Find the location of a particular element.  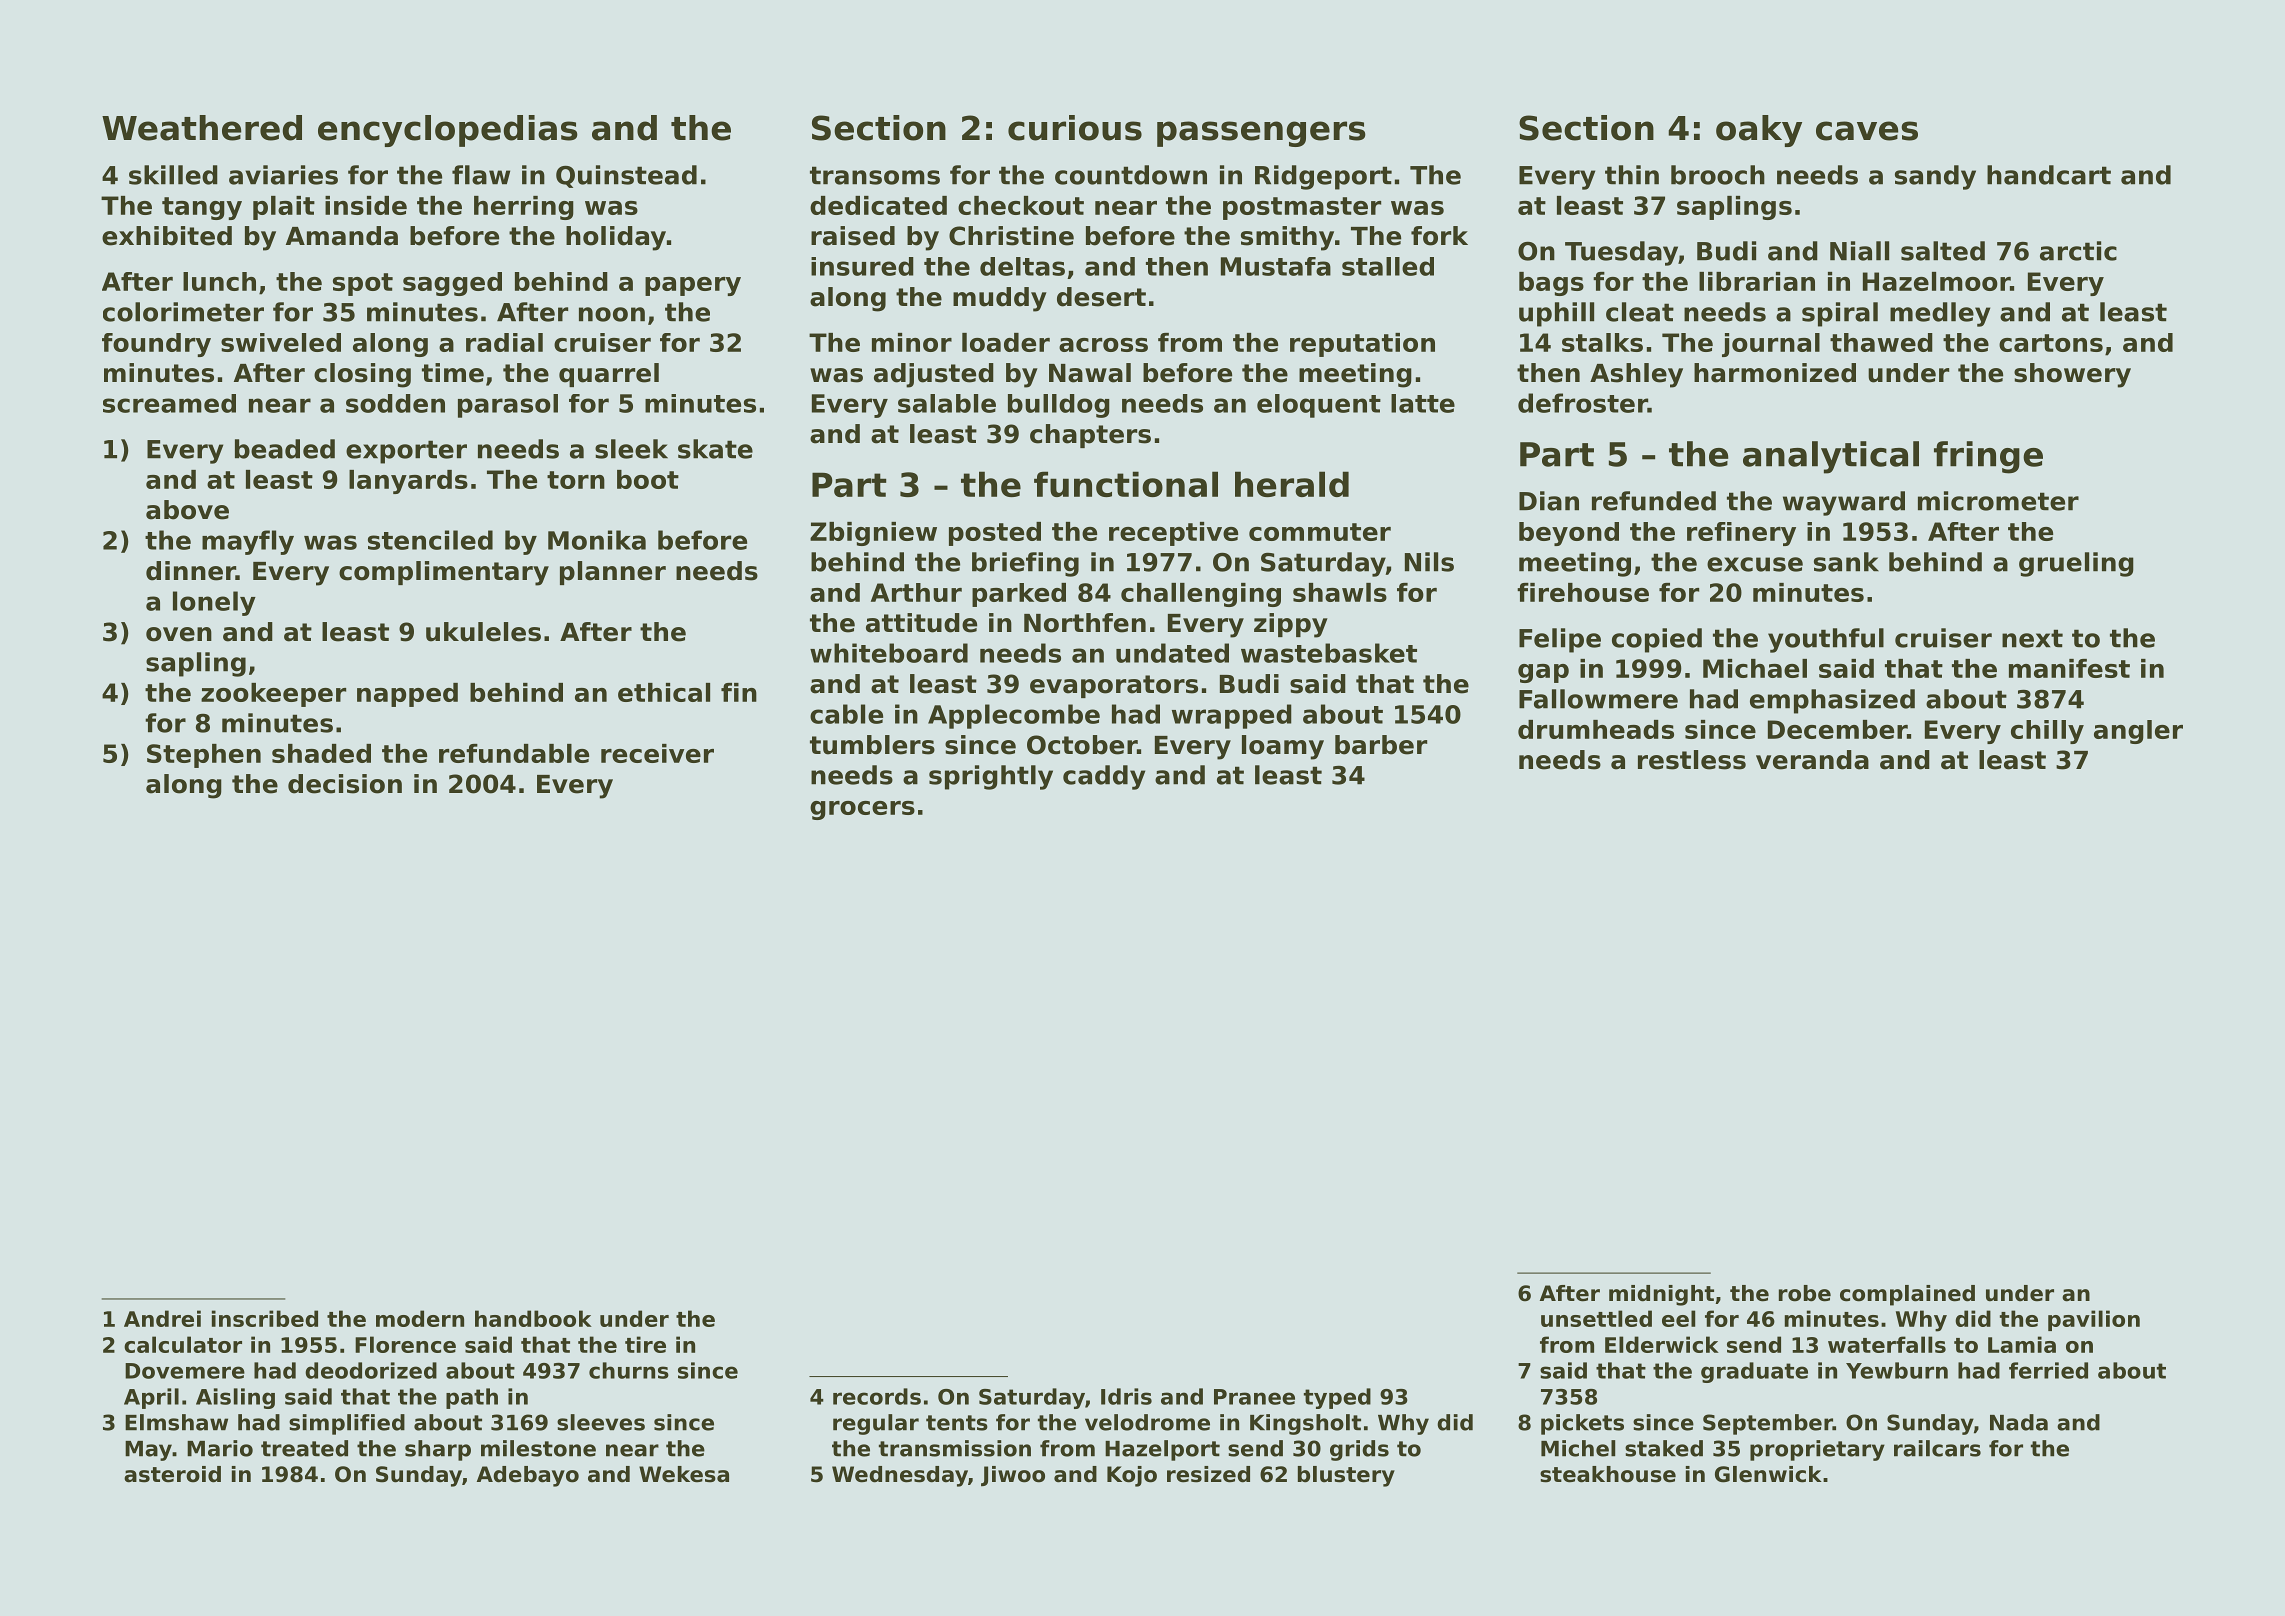

pavilion is located at coordinates (2094, 1320).
